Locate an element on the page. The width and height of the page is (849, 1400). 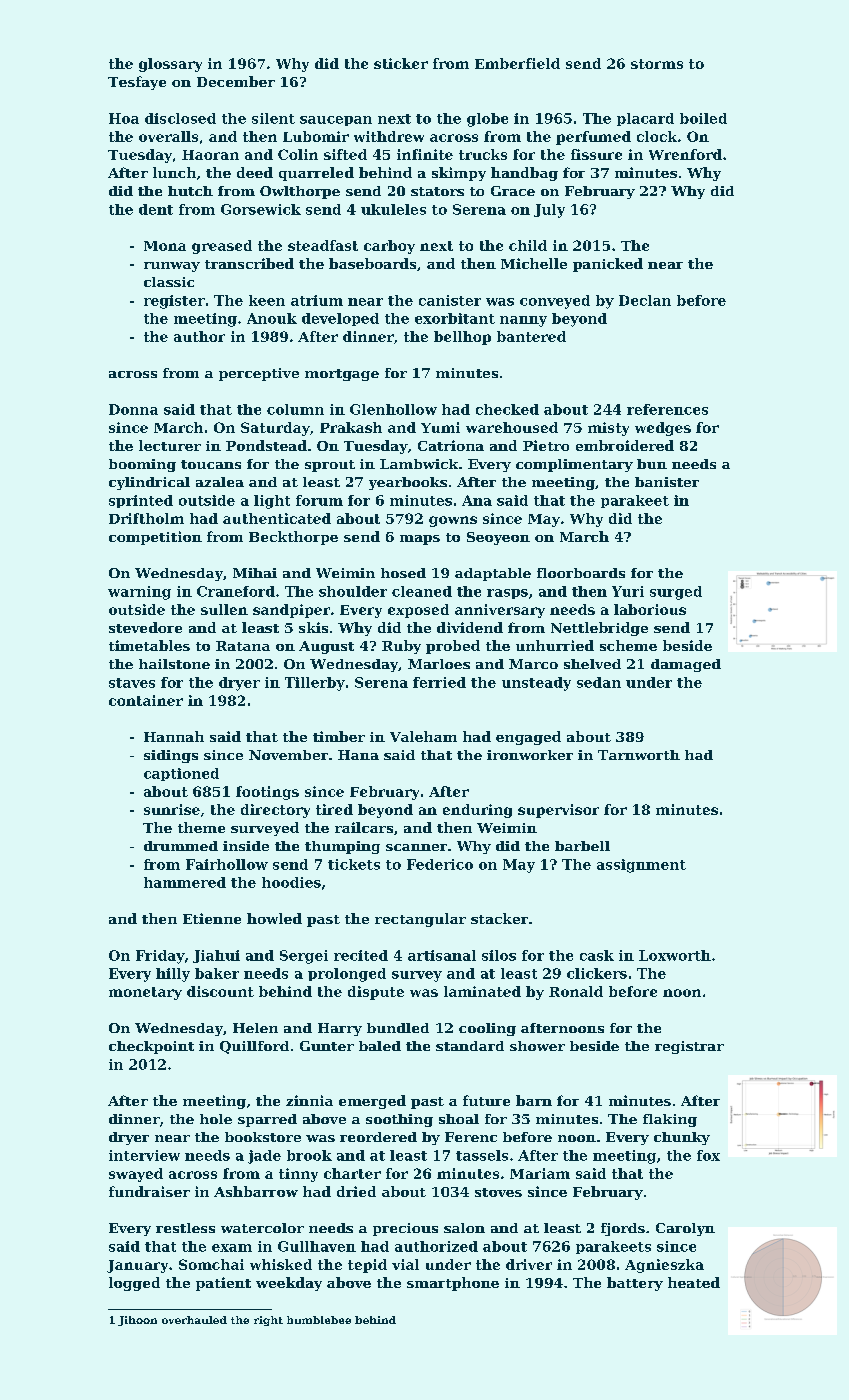
skis is located at coordinates (313, 627).
